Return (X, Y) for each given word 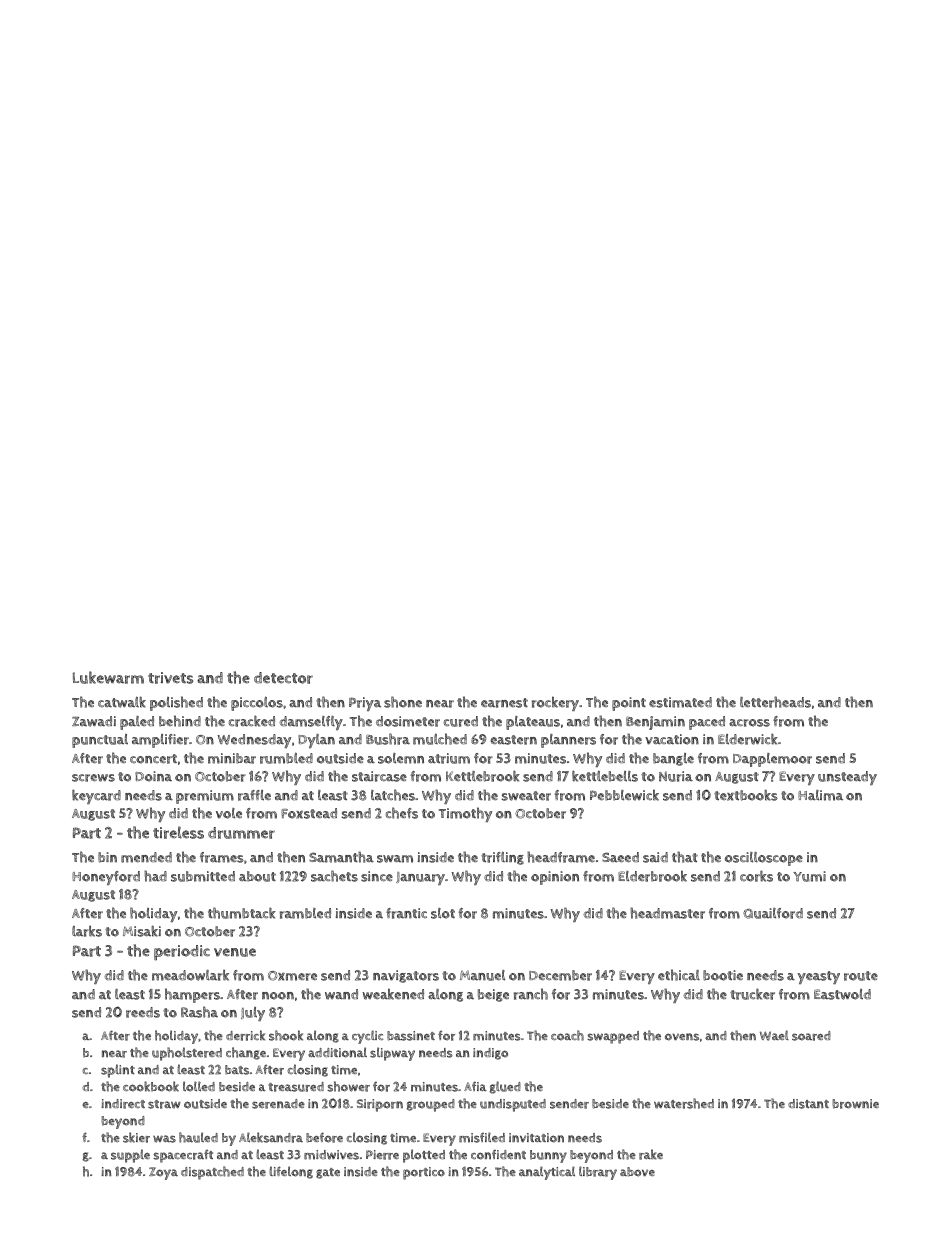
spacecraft (183, 1156)
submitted (203, 876)
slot (443, 913)
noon (278, 996)
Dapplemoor (772, 760)
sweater (526, 796)
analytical (547, 1173)
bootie (723, 975)
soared (811, 1036)
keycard (96, 796)
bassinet (411, 1036)
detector (283, 678)
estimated (680, 702)
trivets (170, 678)
